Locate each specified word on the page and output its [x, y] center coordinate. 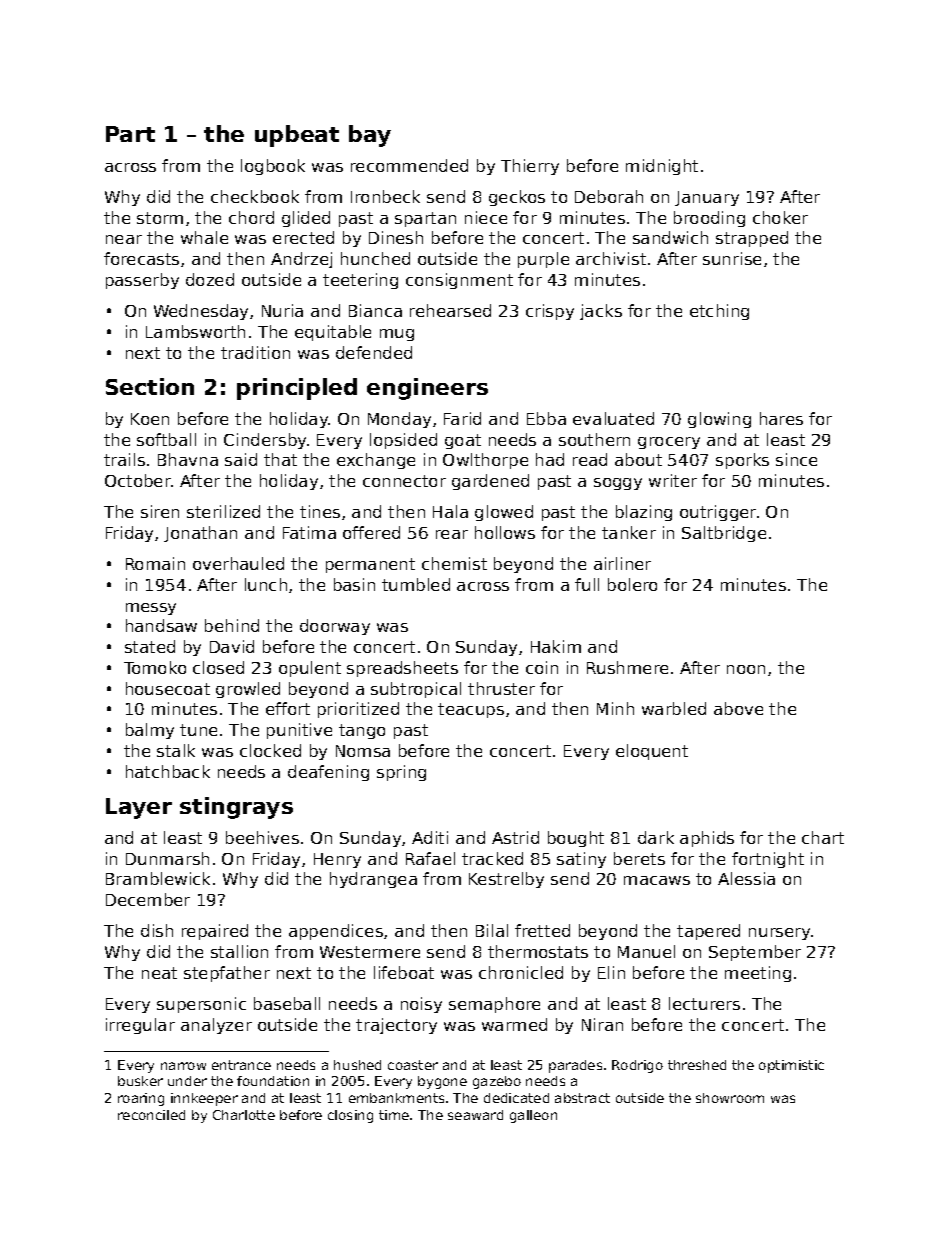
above [738, 708]
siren [160, 511]
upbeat [297, 136]
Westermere [370, 952]
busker [140, 1081]
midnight [662, 167]
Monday [399, 420]
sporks [742, 461]
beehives [262, 837]
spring [401, 773]
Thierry [530, 167]
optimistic [791, 1066]
